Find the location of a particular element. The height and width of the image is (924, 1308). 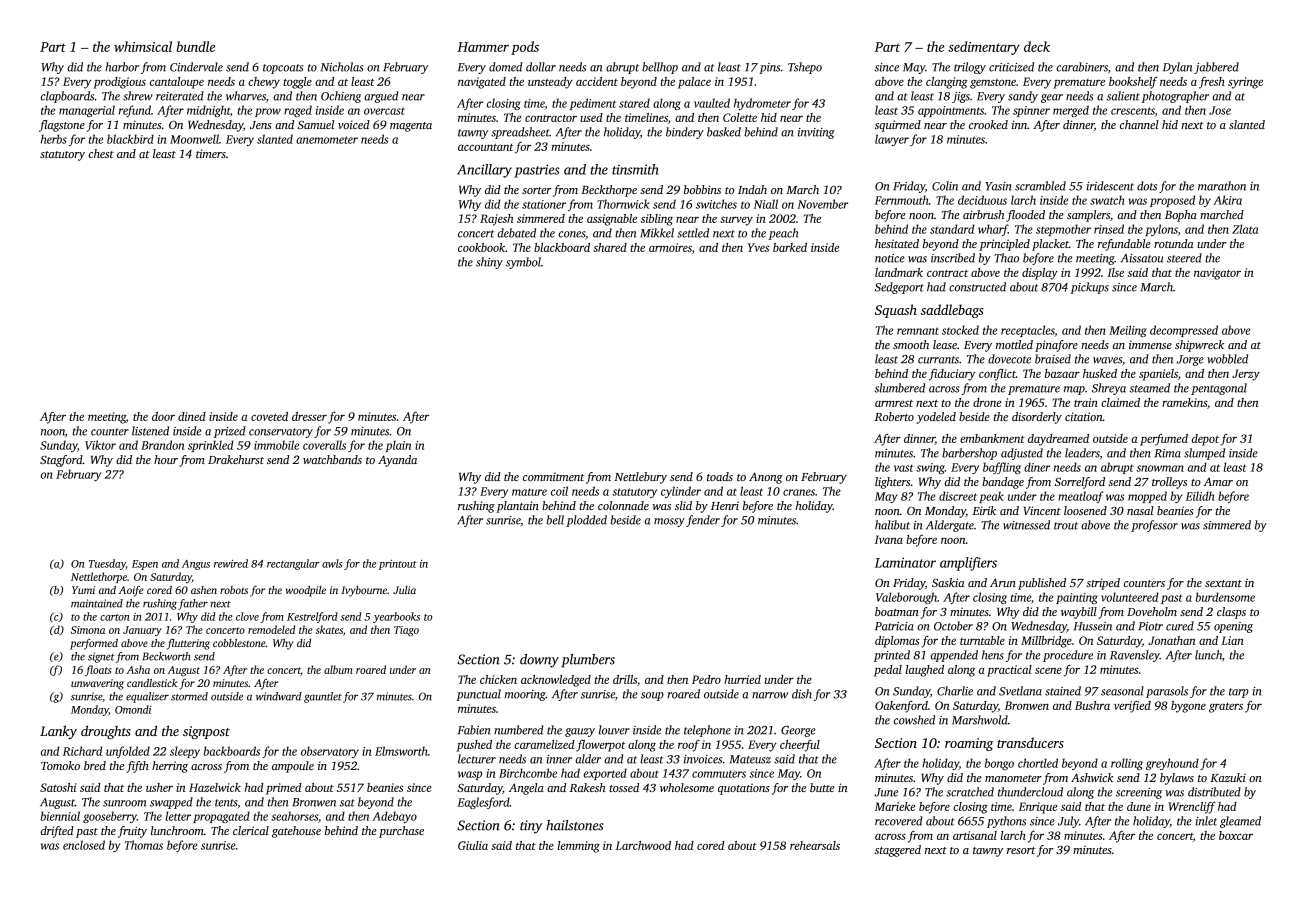

lemming is located at coordinates (579, 847).
